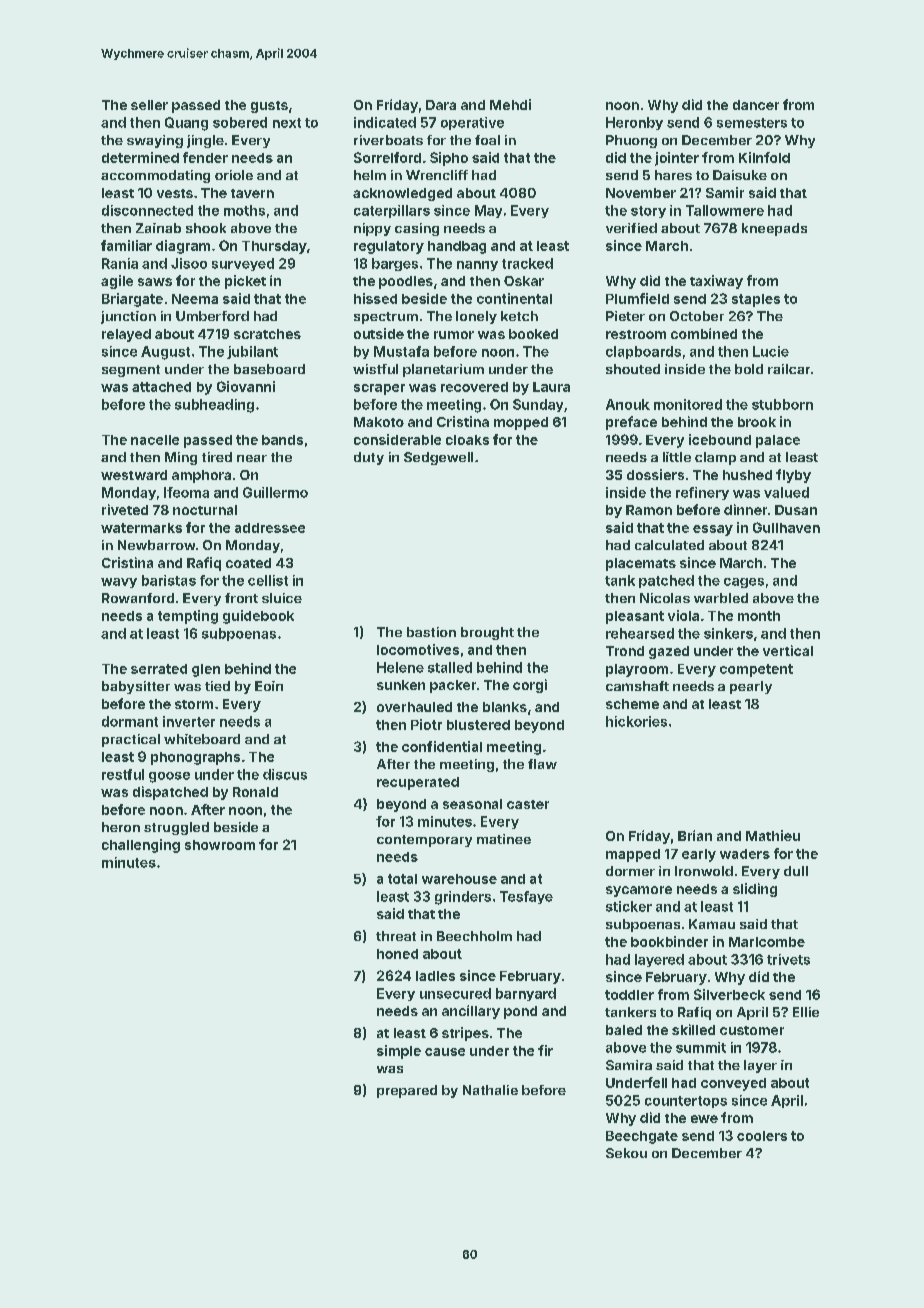  What do you see at coordinates (471, 1012) in the document?
I see `ancillary` at bounding box center [471, 1012].
